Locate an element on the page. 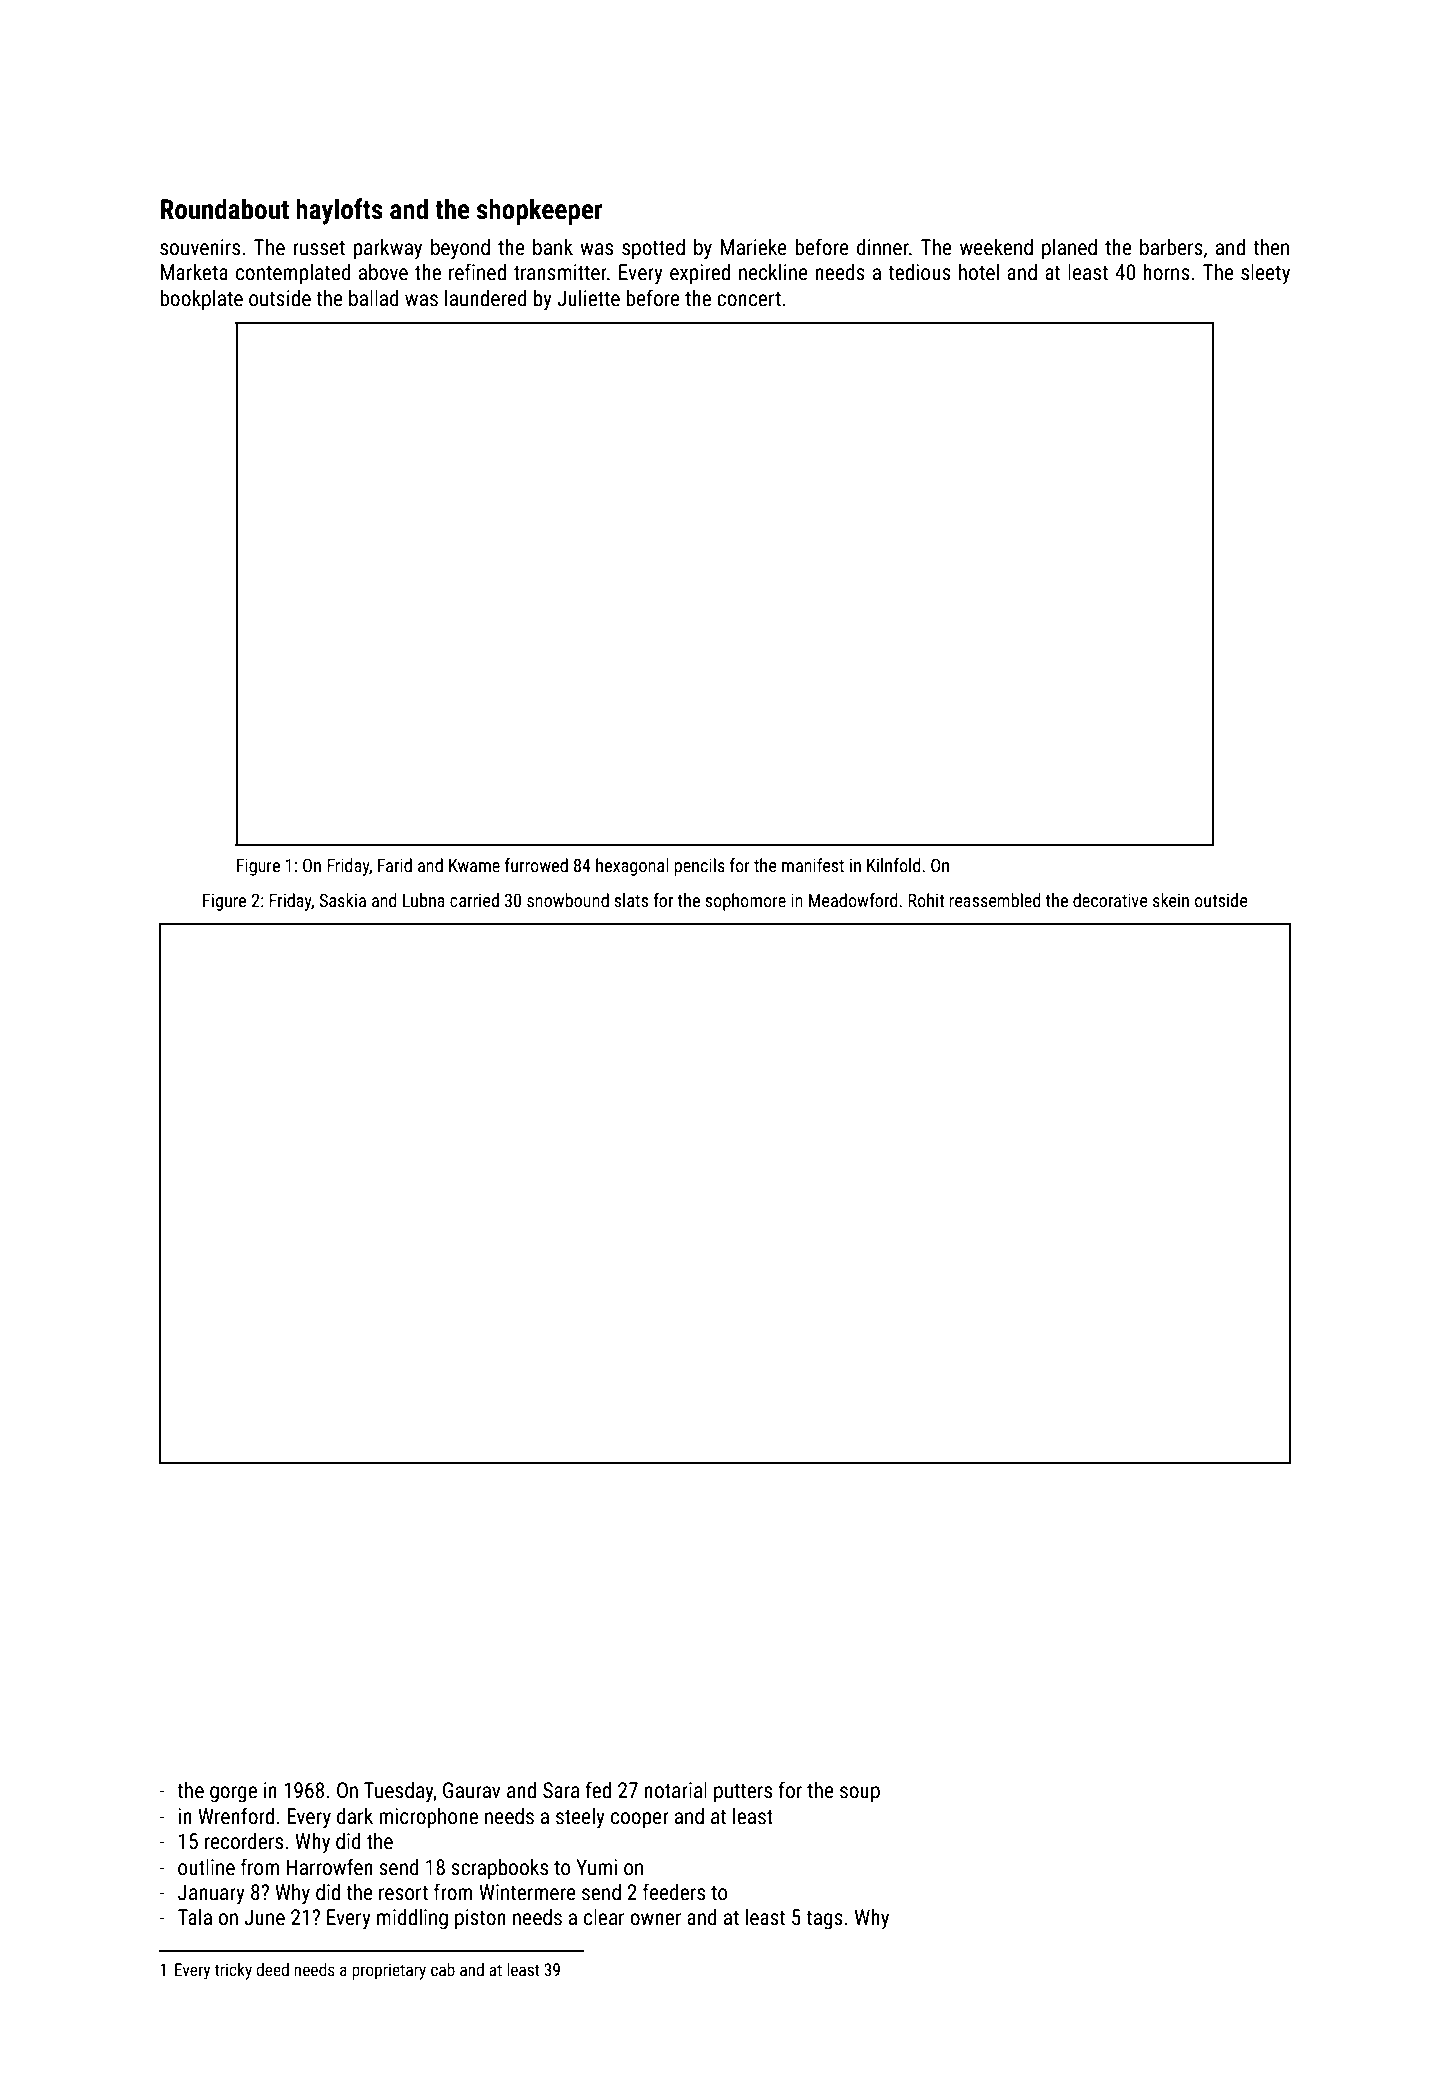  tricky is located at coordinates (233, 1971).
